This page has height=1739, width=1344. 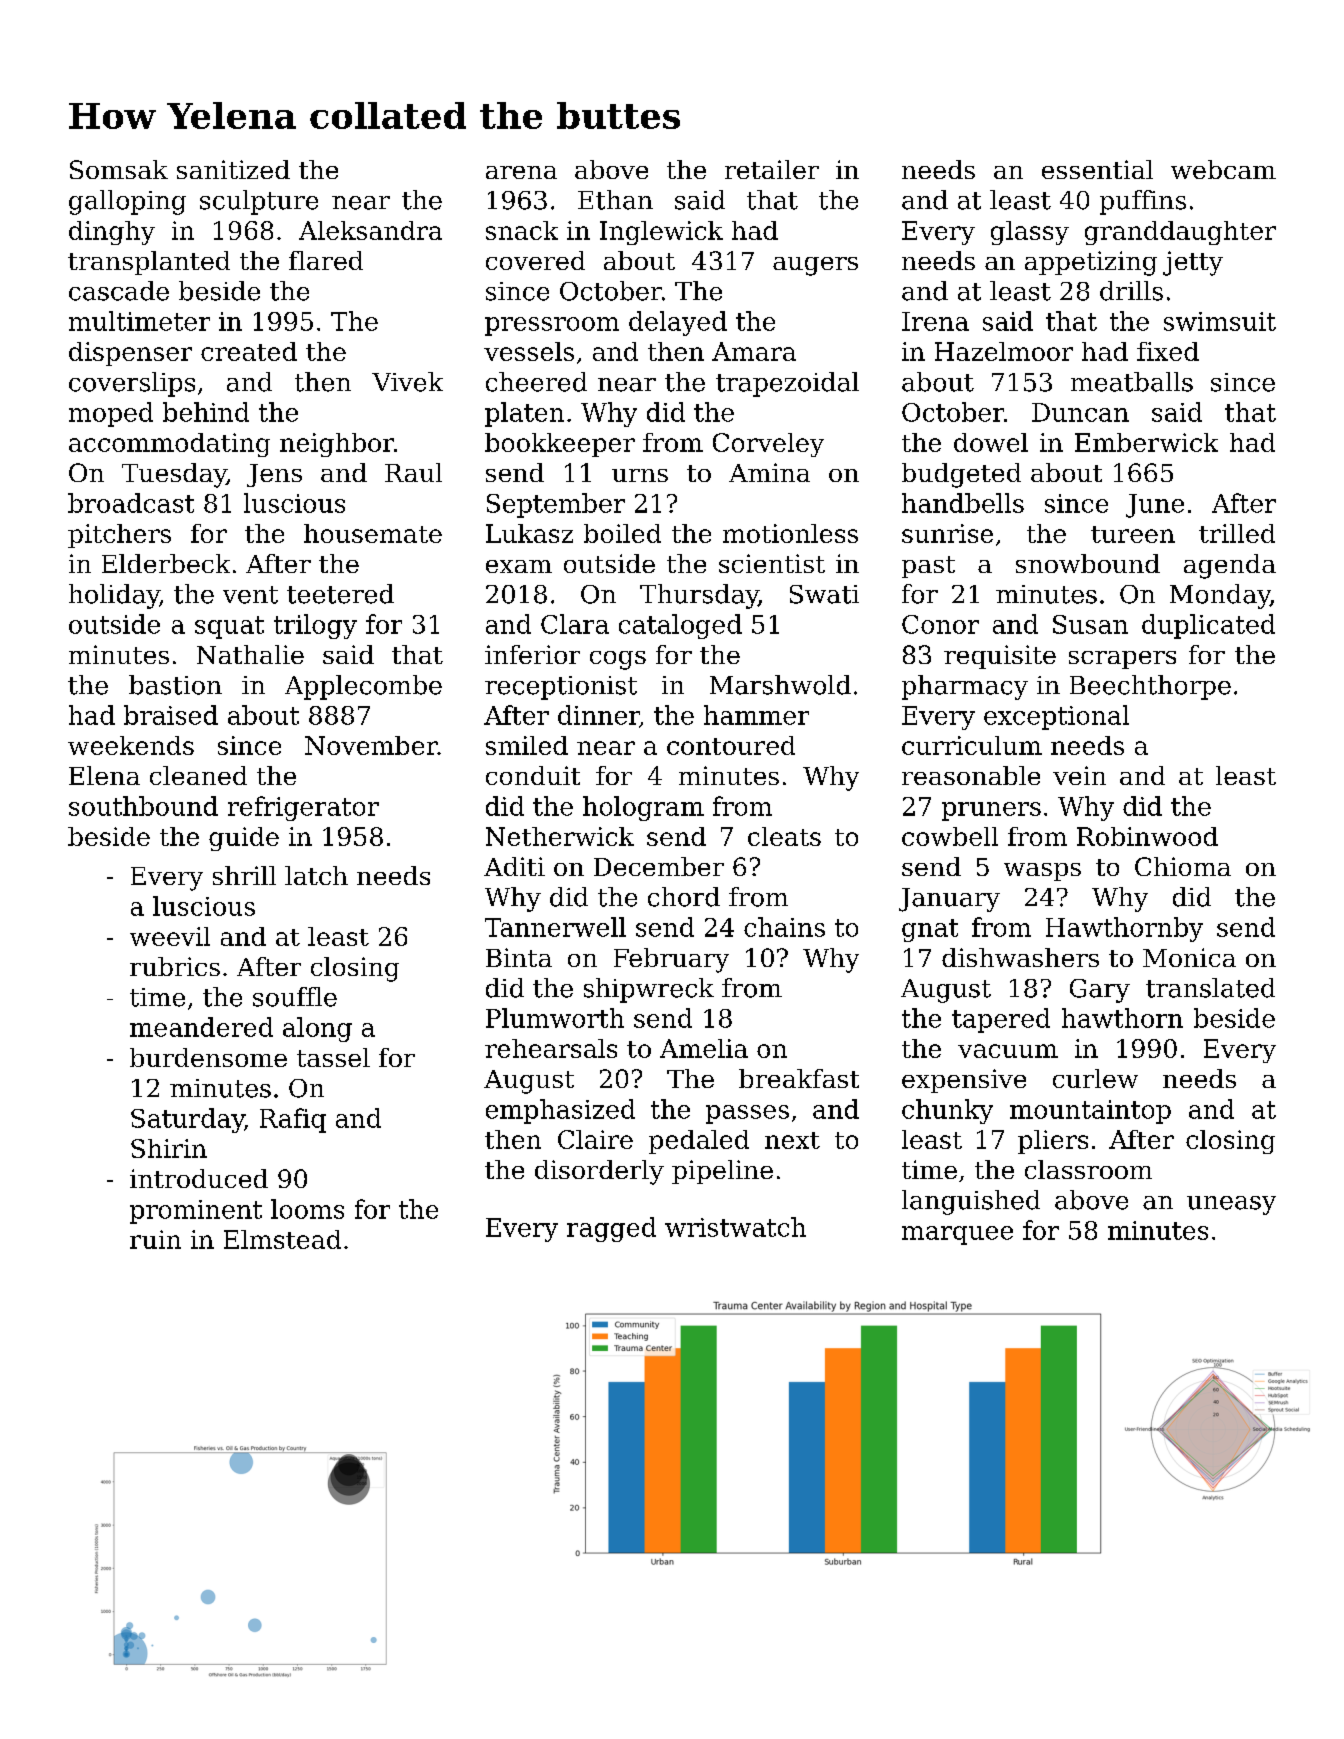 I want to click on Chioma, so click(x=1183, y=866).
